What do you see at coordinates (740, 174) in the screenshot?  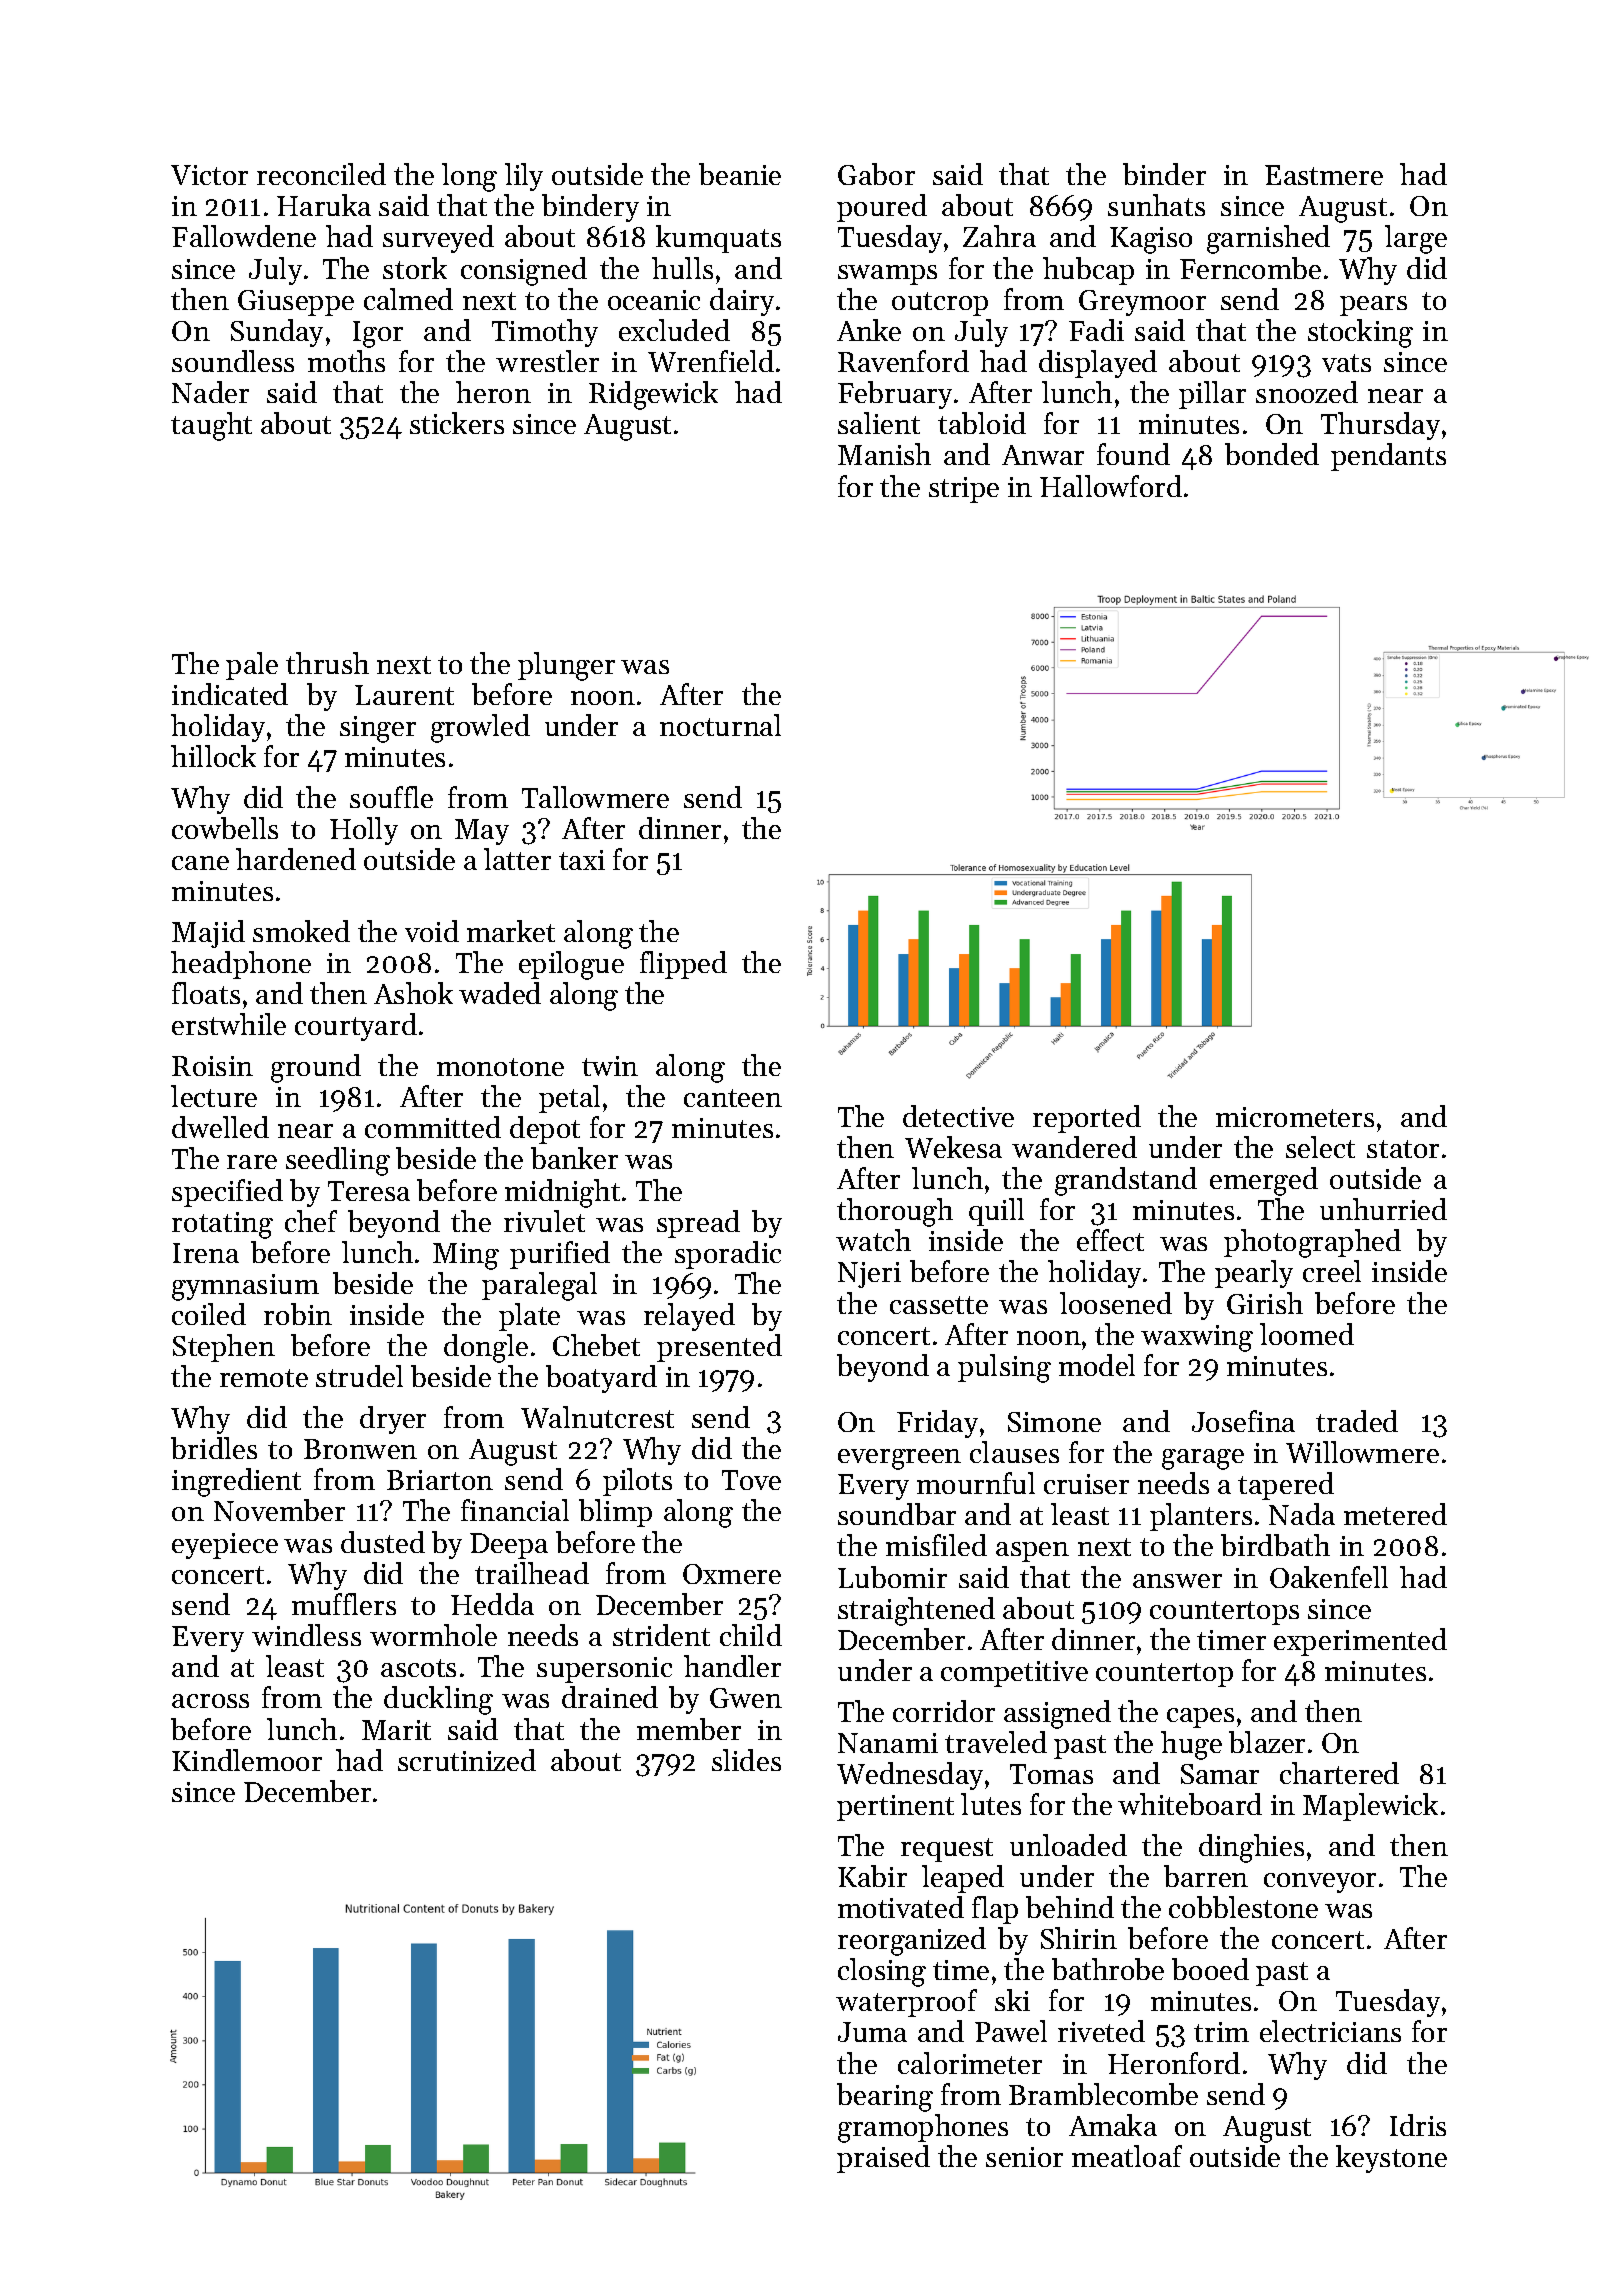 I see `beanie` at bounding box center [740, 174].
